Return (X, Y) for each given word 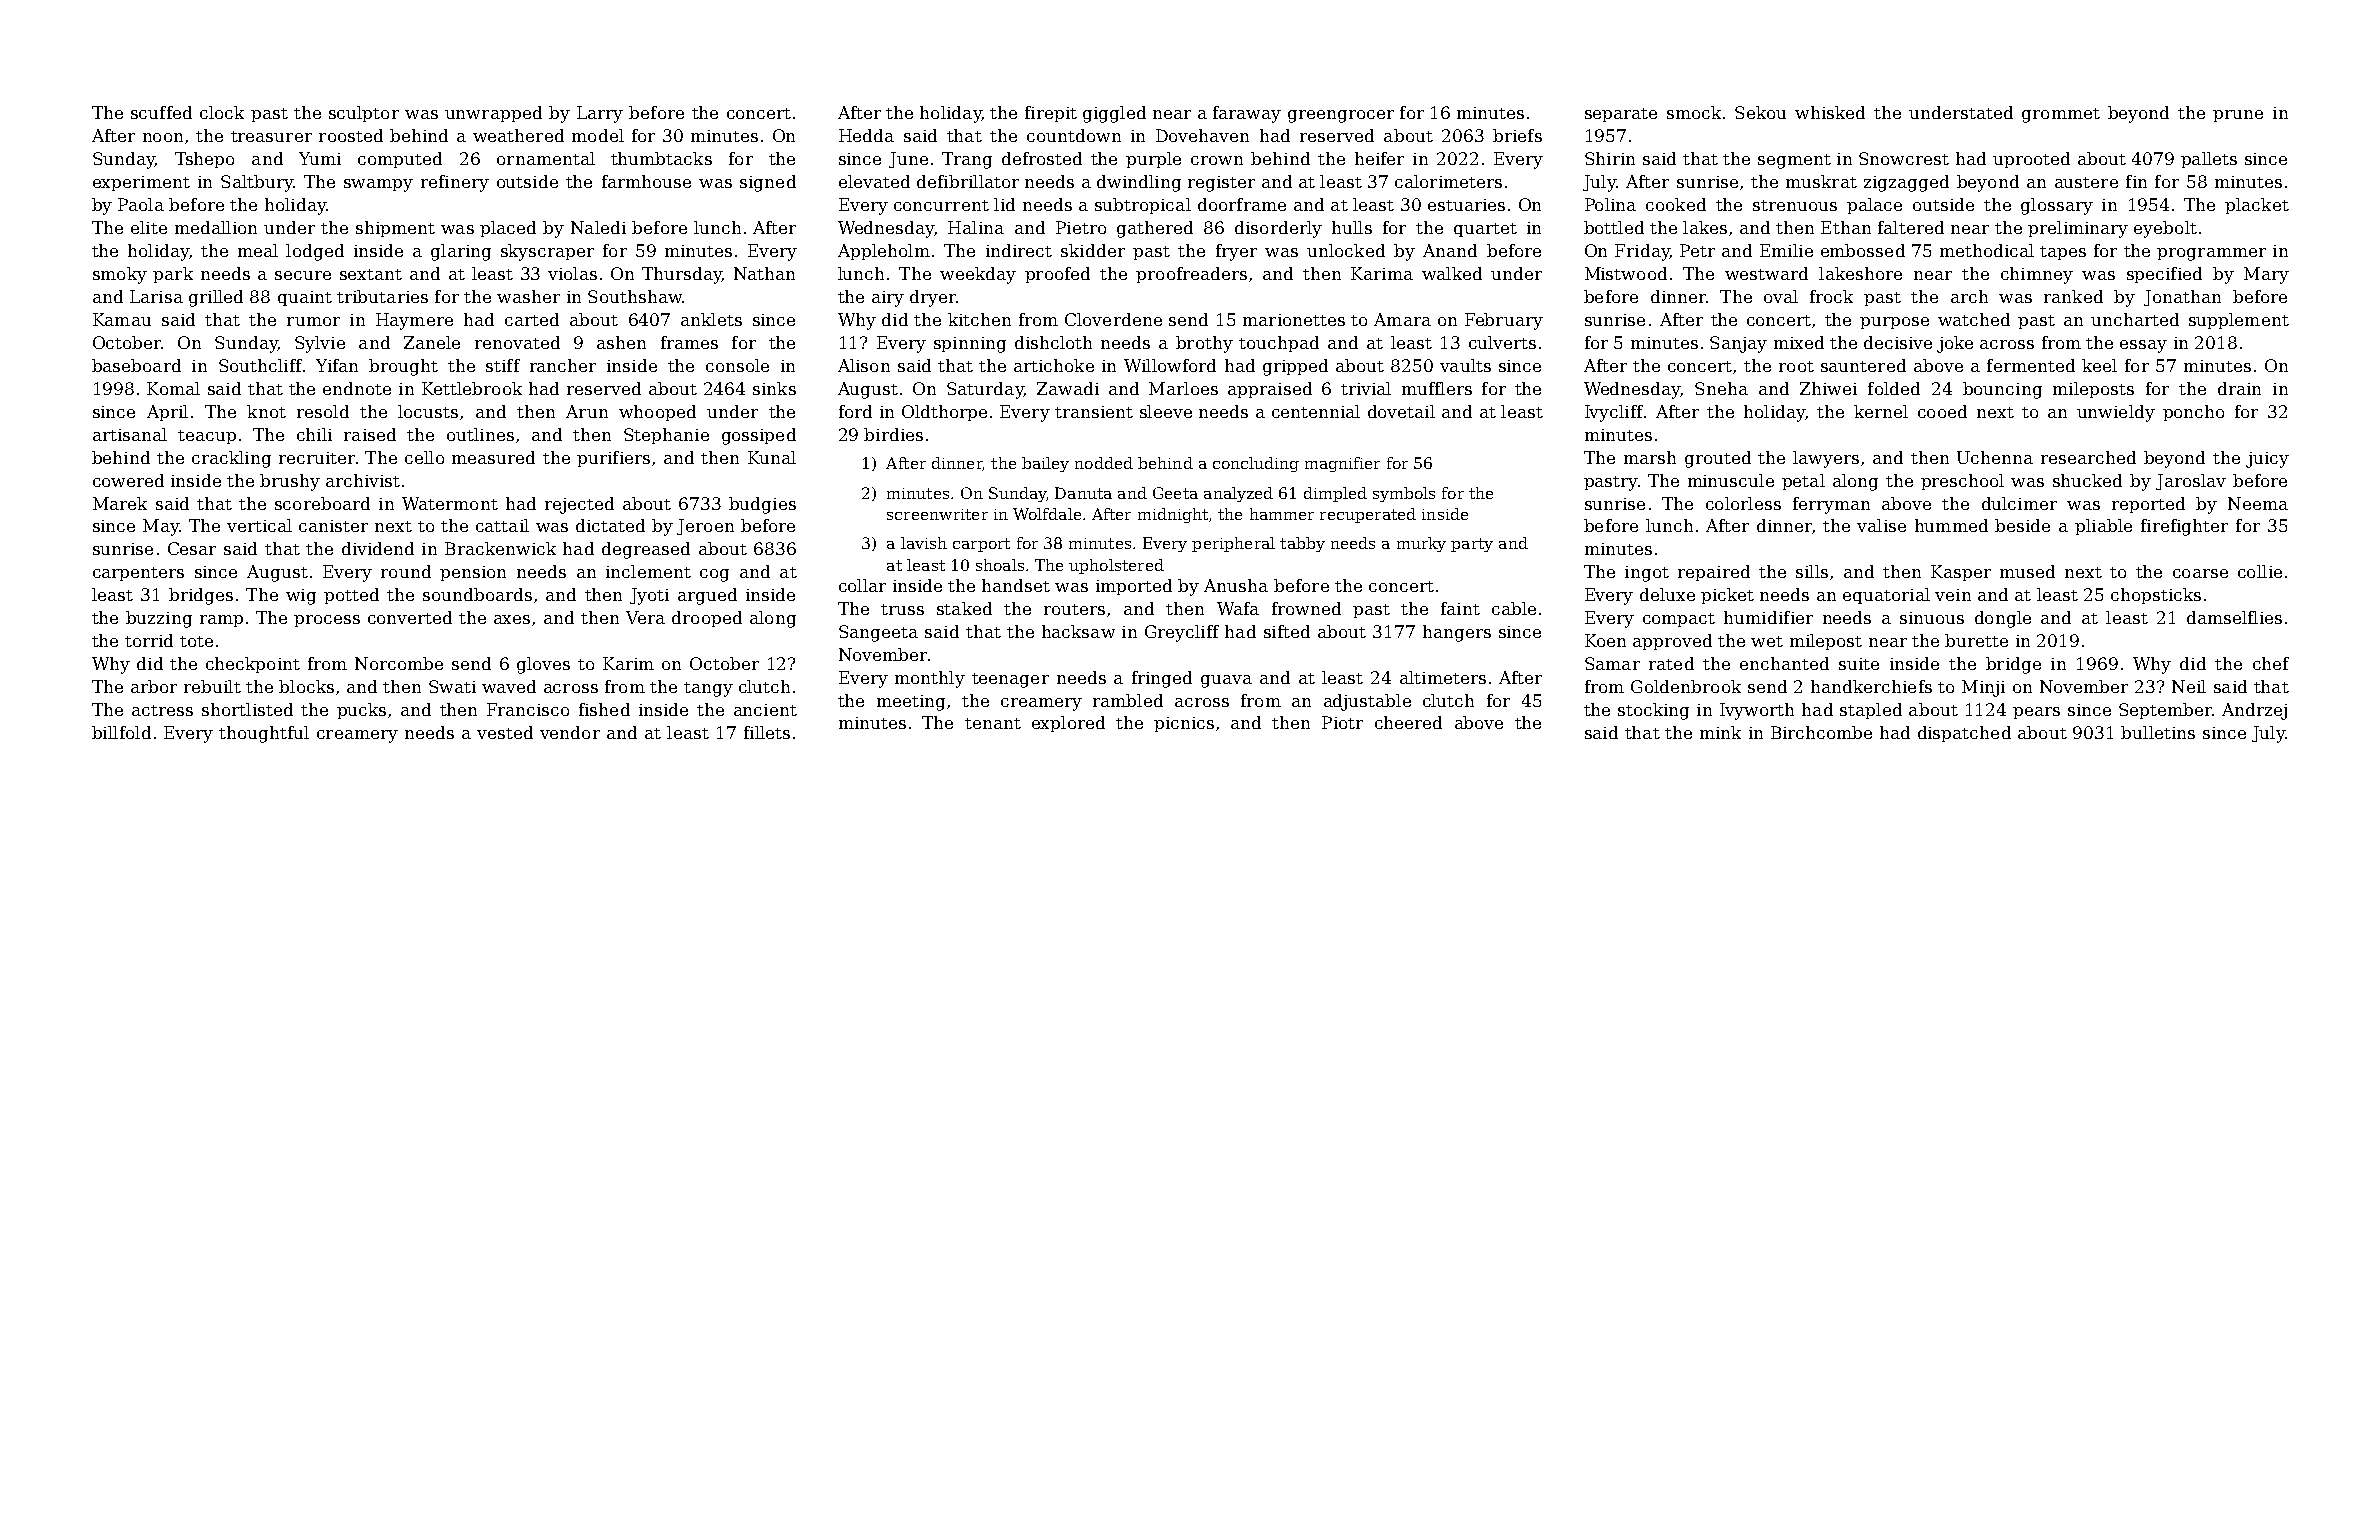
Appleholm (884, 252)
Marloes (1183, 388)
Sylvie (320, 344)
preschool (1962, 482)
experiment (141, 183)
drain (2239, 388)
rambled (1128, 700)
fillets (767, 732)
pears (2036, 713)
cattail (502, 525)
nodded (1104, 463)
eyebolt (2165, 229)
